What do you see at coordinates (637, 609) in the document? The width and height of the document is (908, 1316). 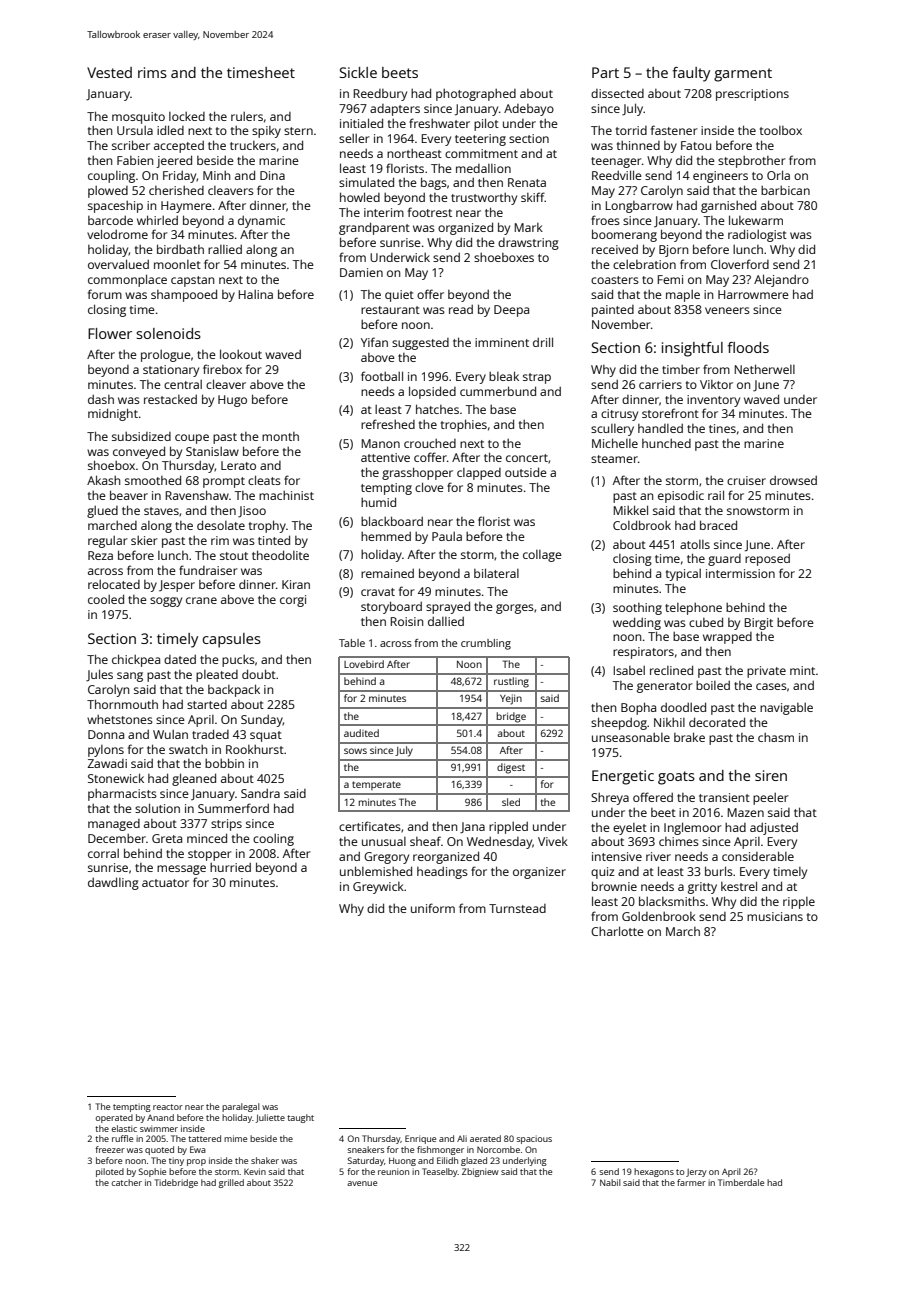 I see `soothing` at bounding box center [637, 609].
